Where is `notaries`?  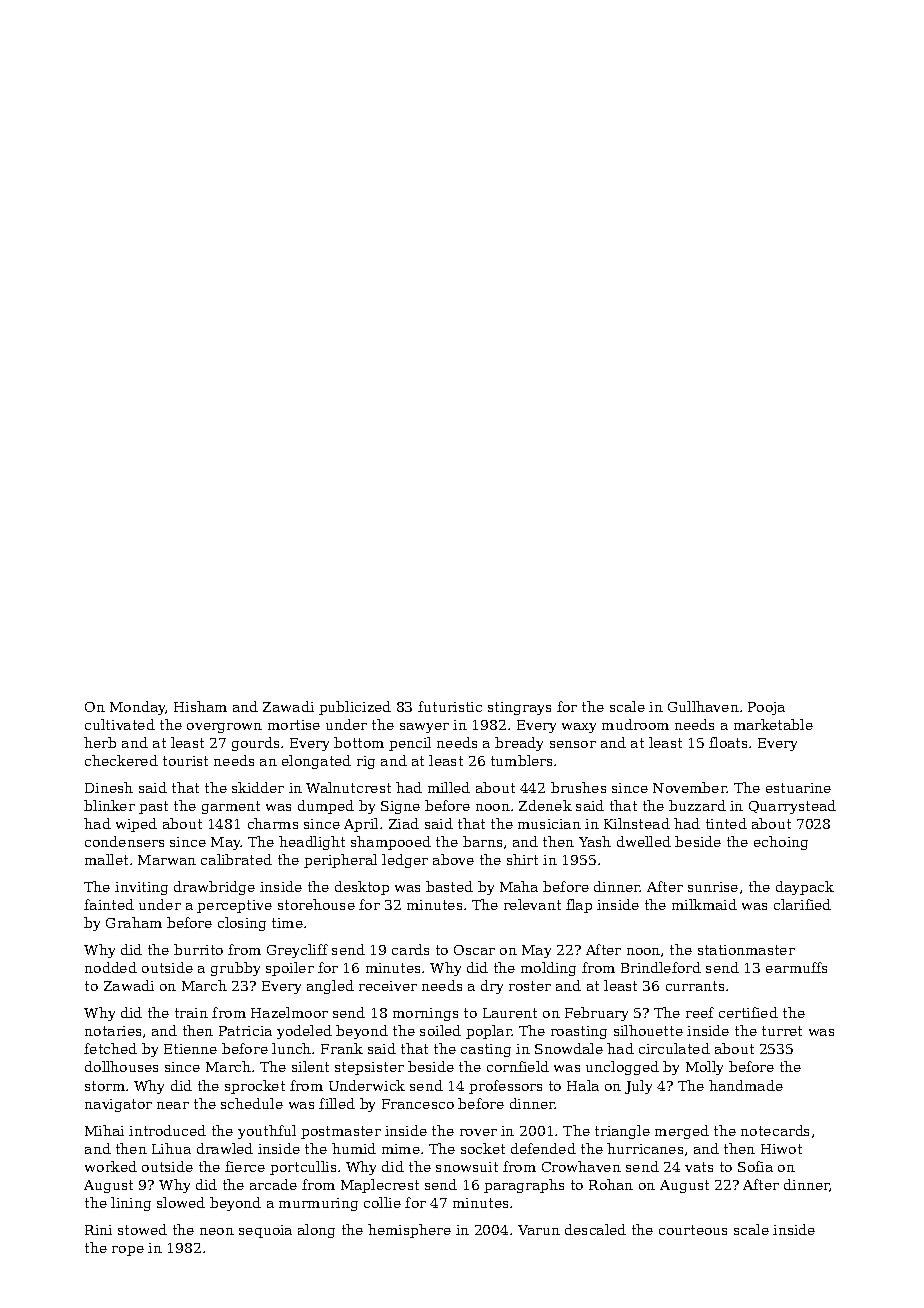
notaries is located at coordinates (113, 1031).
